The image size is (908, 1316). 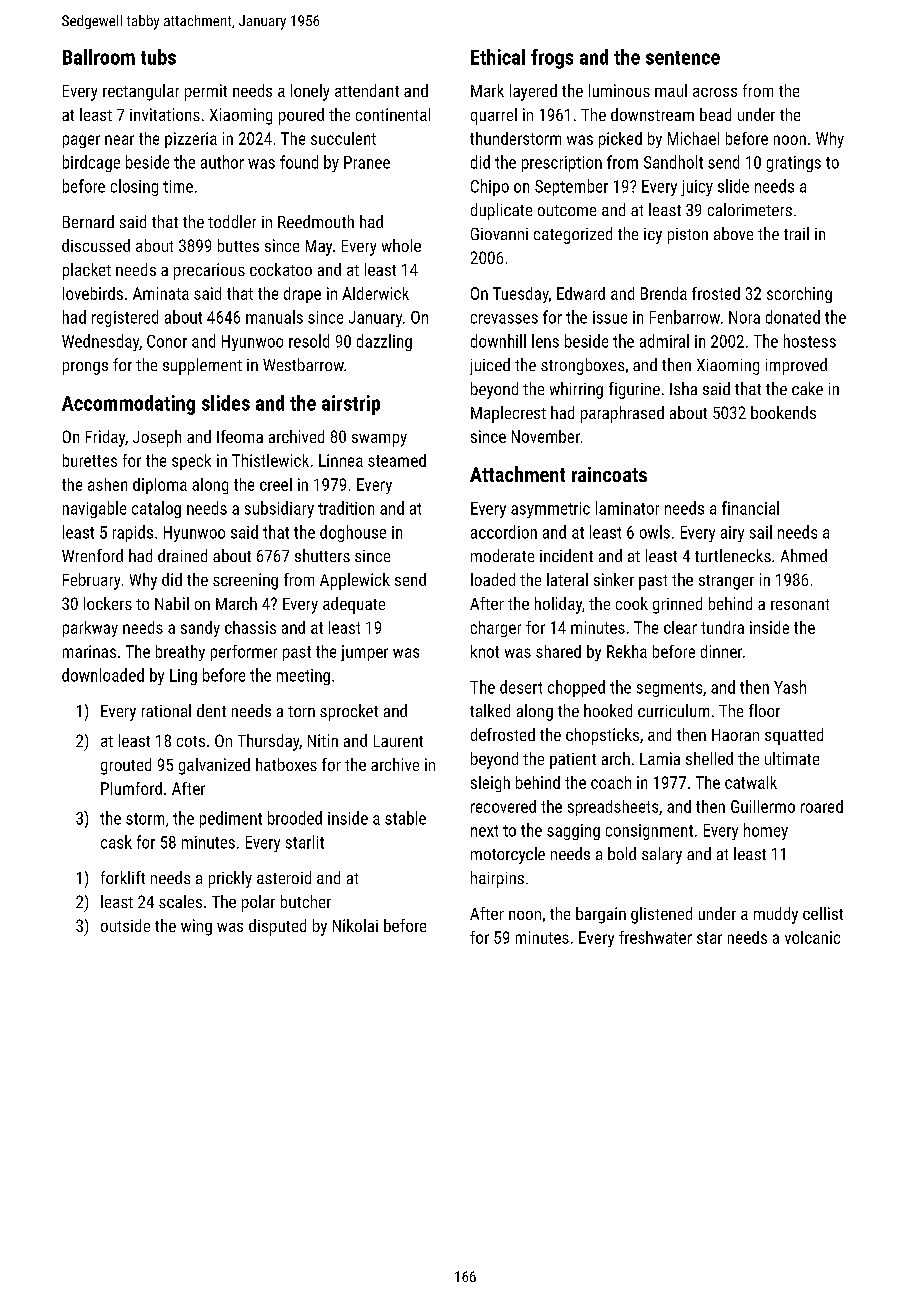 What do you see at coordinates (533, 92) in the screenshot?
I see `layered` at bounding box center [533, 92].
